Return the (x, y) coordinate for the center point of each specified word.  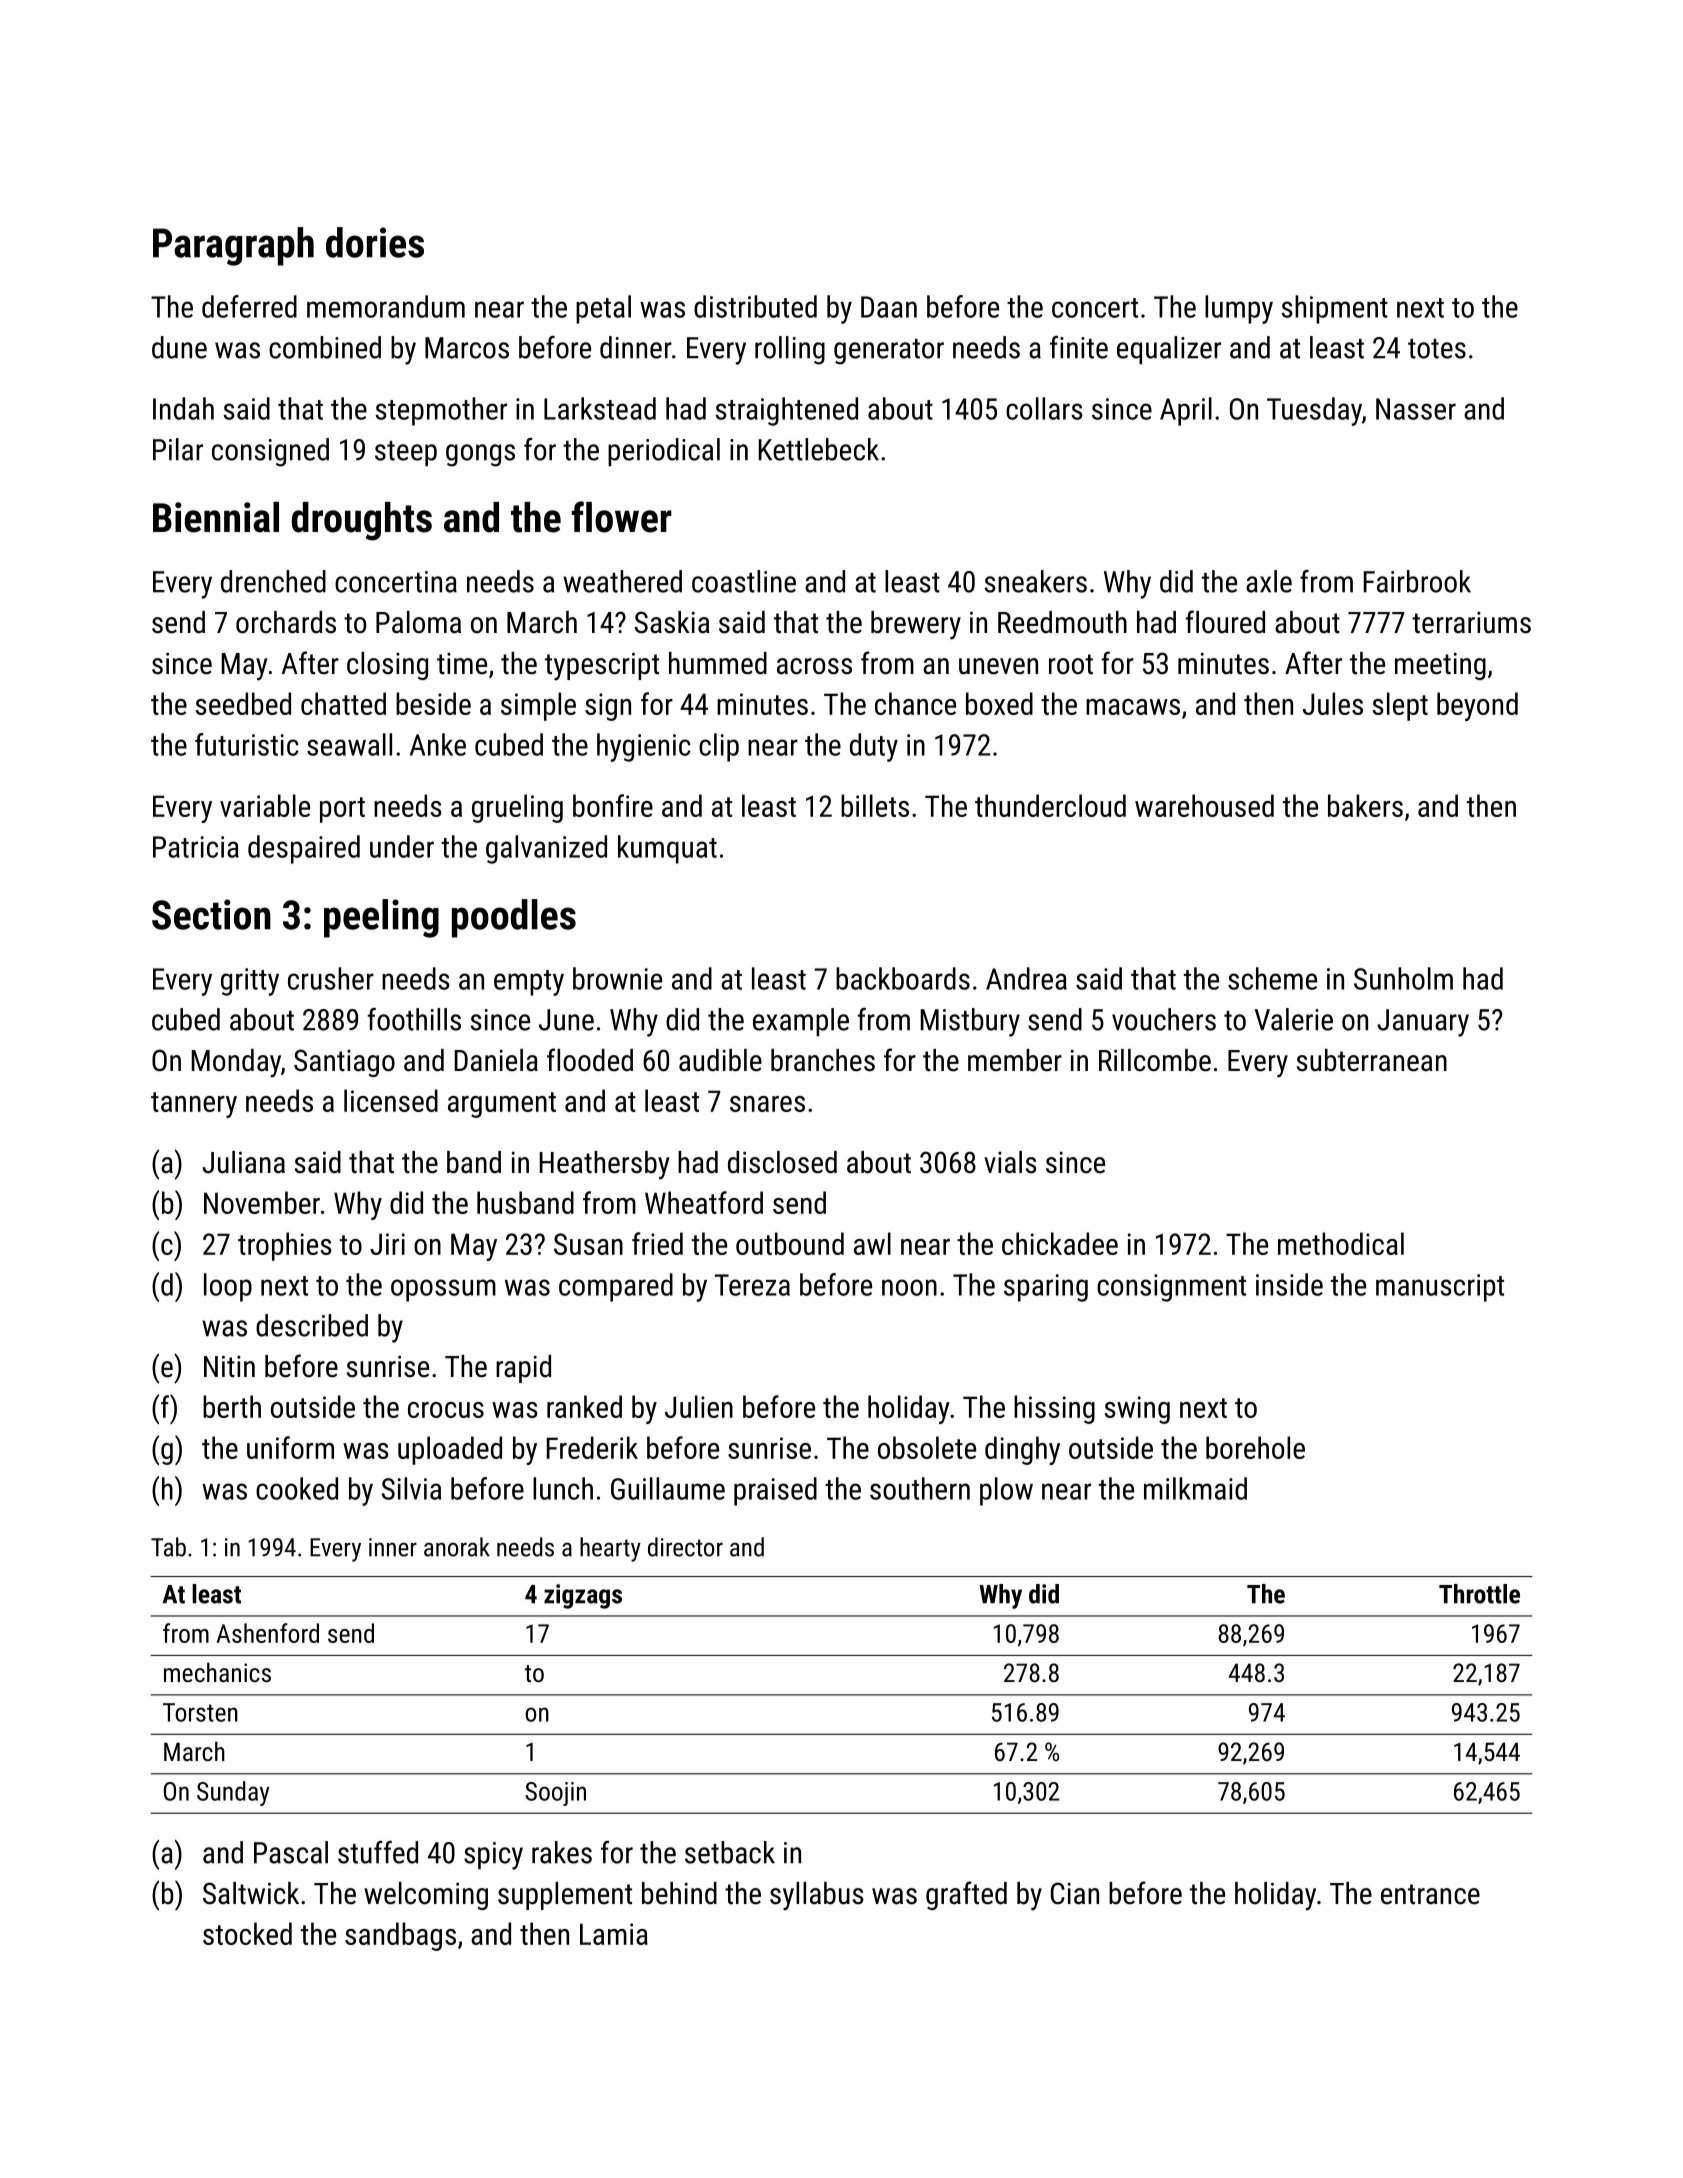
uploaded (450, 1450)
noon (909, 1287)
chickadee (1060, 1243)
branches (823, 1060)
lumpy (1239, 309)
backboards (903, 978)
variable (265, 805)
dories (375, 242)
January (1423, 1023)
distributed (755, 306)
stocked (247, 1933)
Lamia (614, 1934)
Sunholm (1403, 978)
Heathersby (604, 1165)
